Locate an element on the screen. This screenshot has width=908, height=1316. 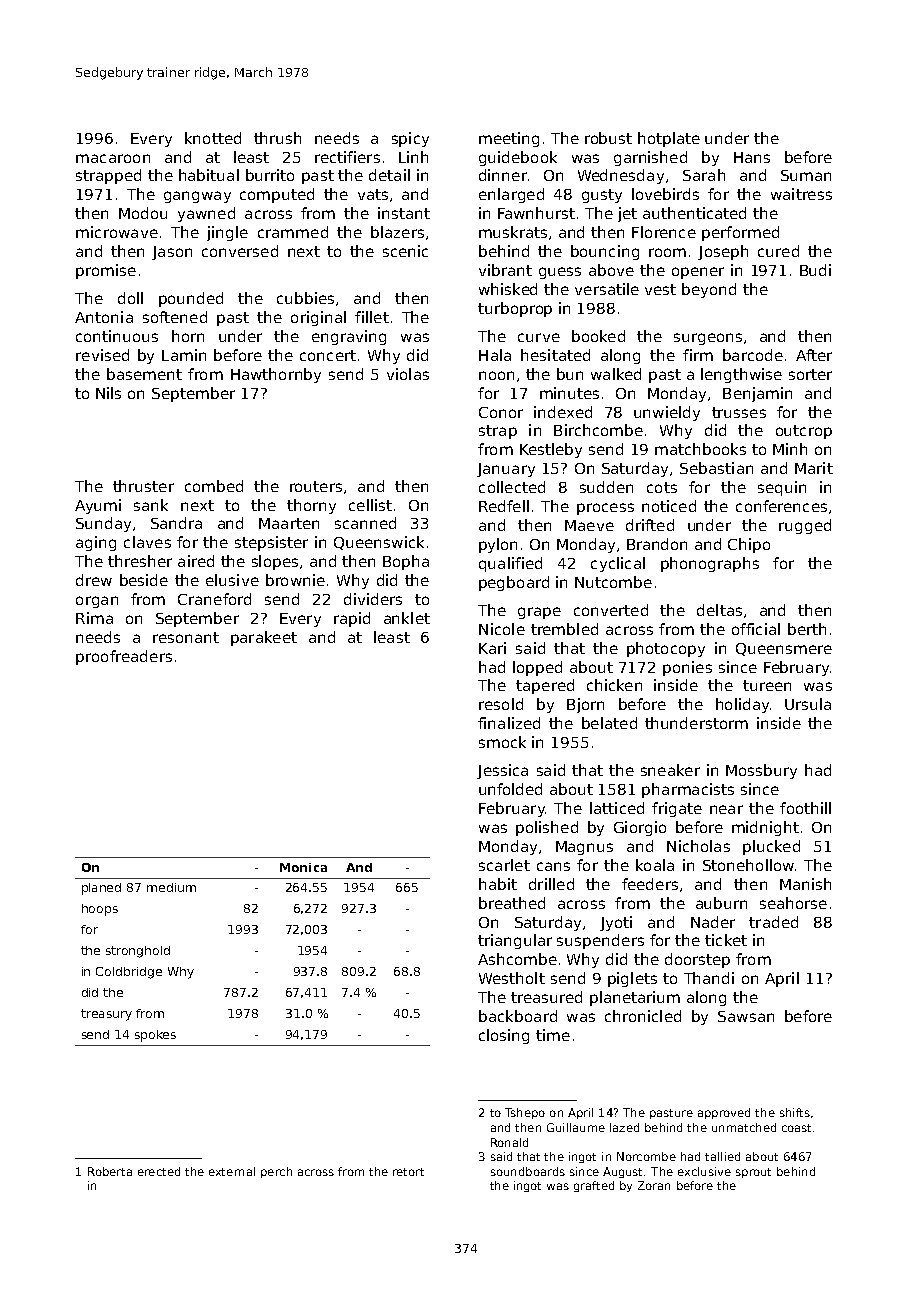
blazers is located at coordinates (397, 232).
